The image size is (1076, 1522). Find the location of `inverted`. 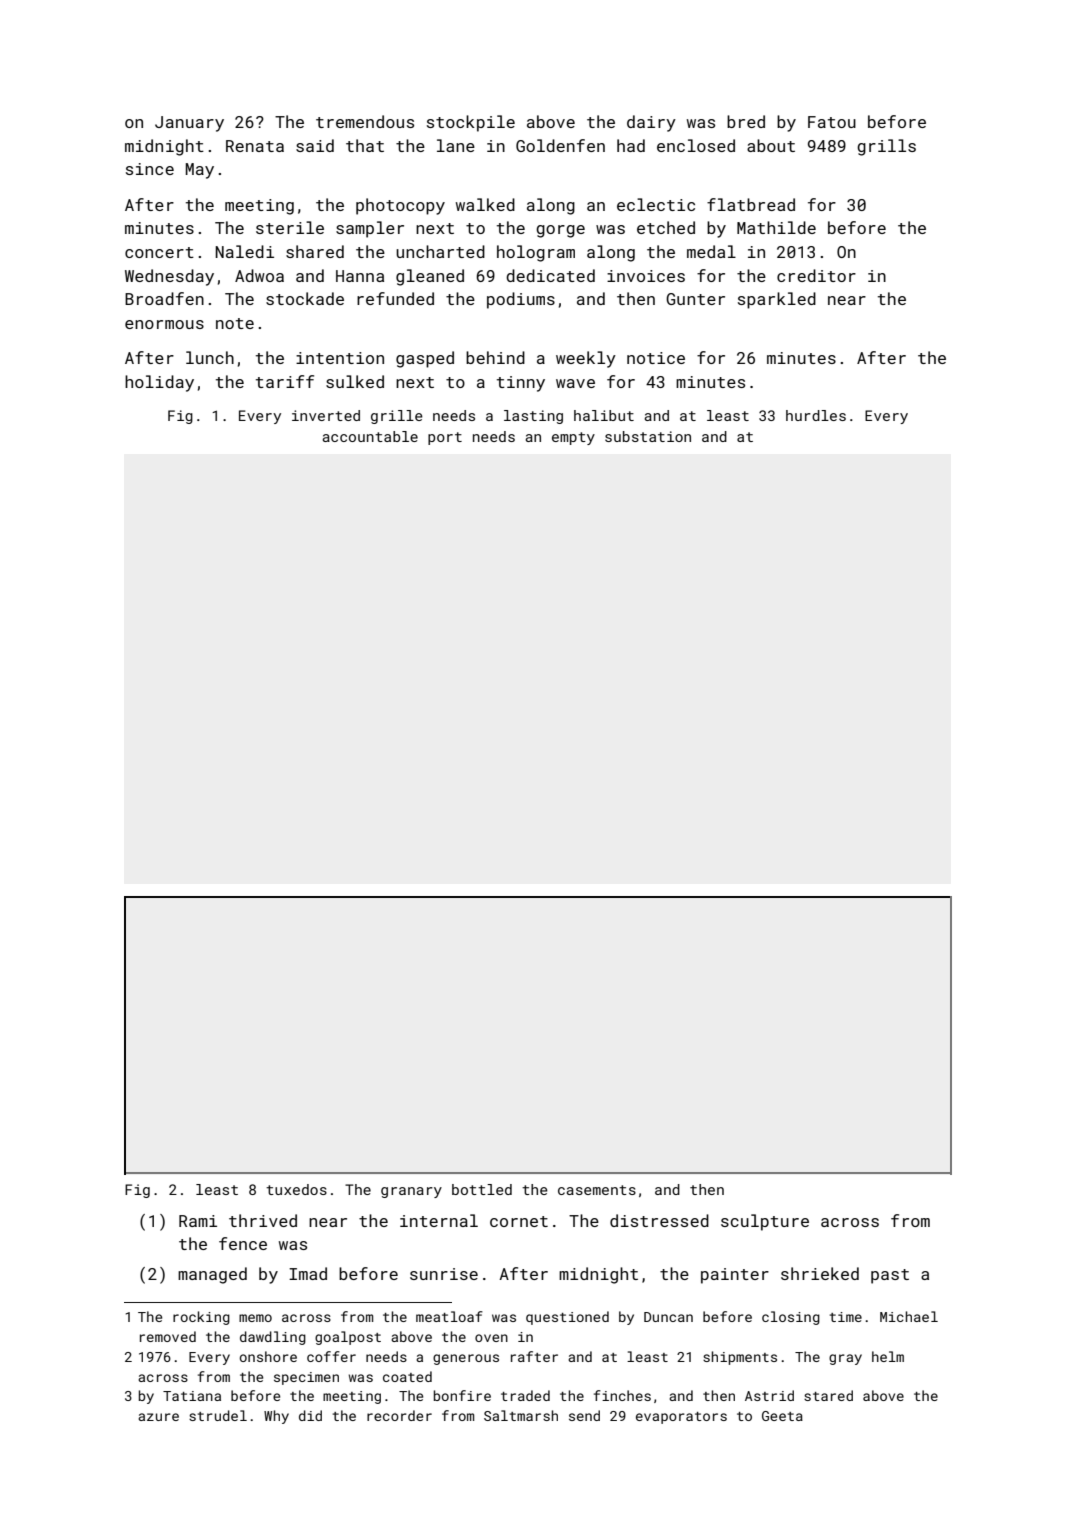

inverted is located at coordinates (326, 415).
